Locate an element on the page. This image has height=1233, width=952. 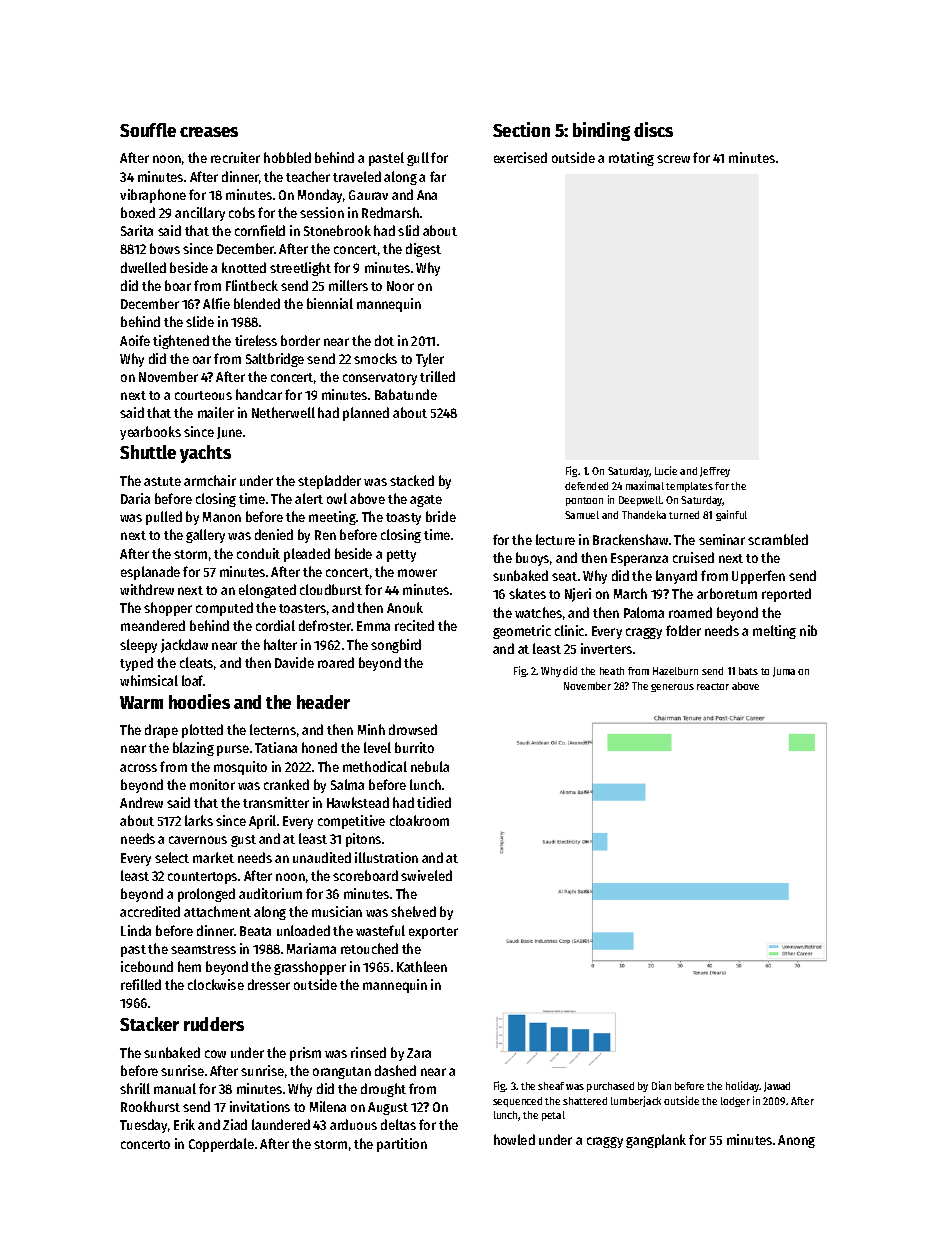
yachts is located at coordinates (205, 454).
